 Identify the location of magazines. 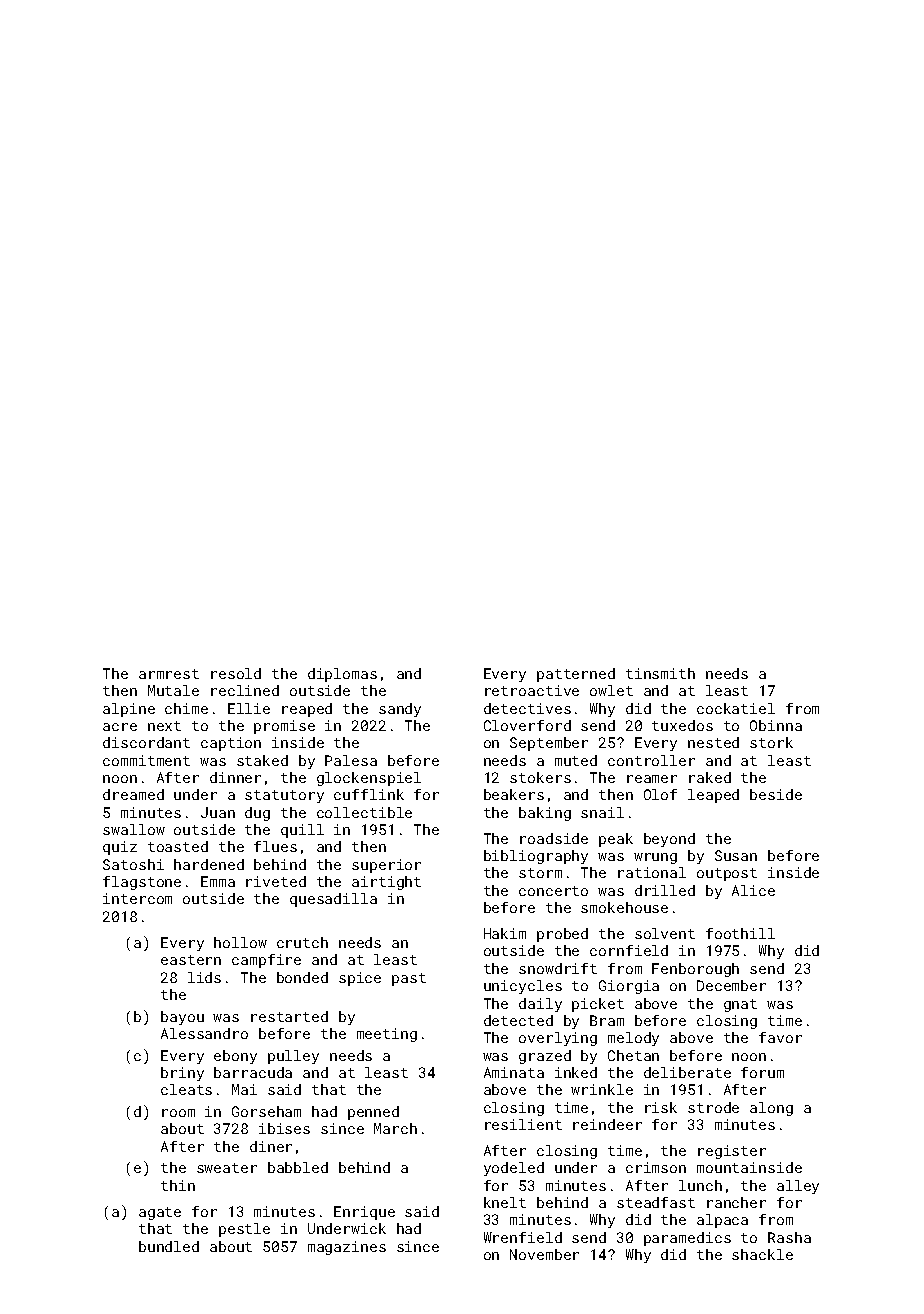
(347, 1248).
